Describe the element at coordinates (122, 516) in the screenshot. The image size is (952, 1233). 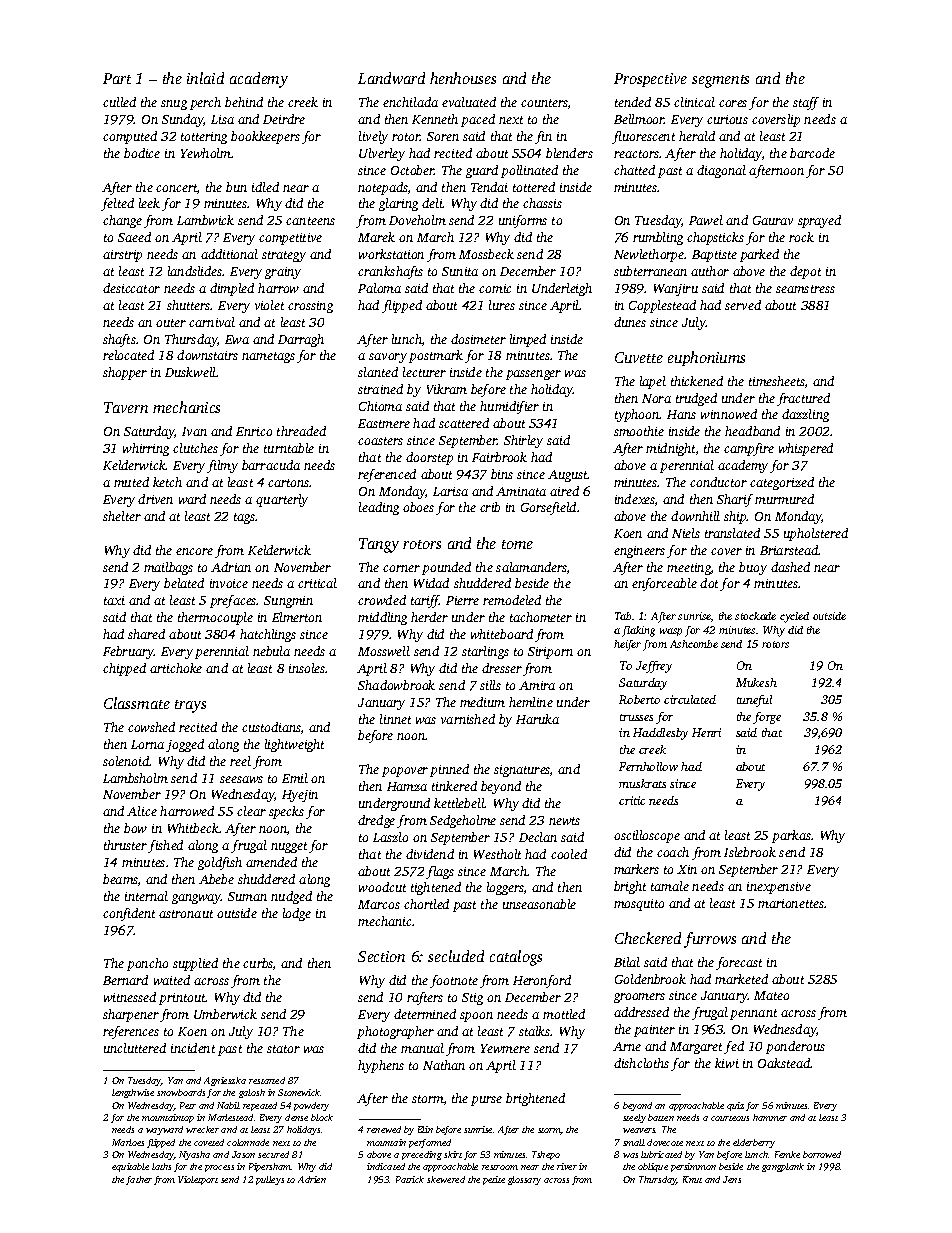
I see `shelter` at that location.
